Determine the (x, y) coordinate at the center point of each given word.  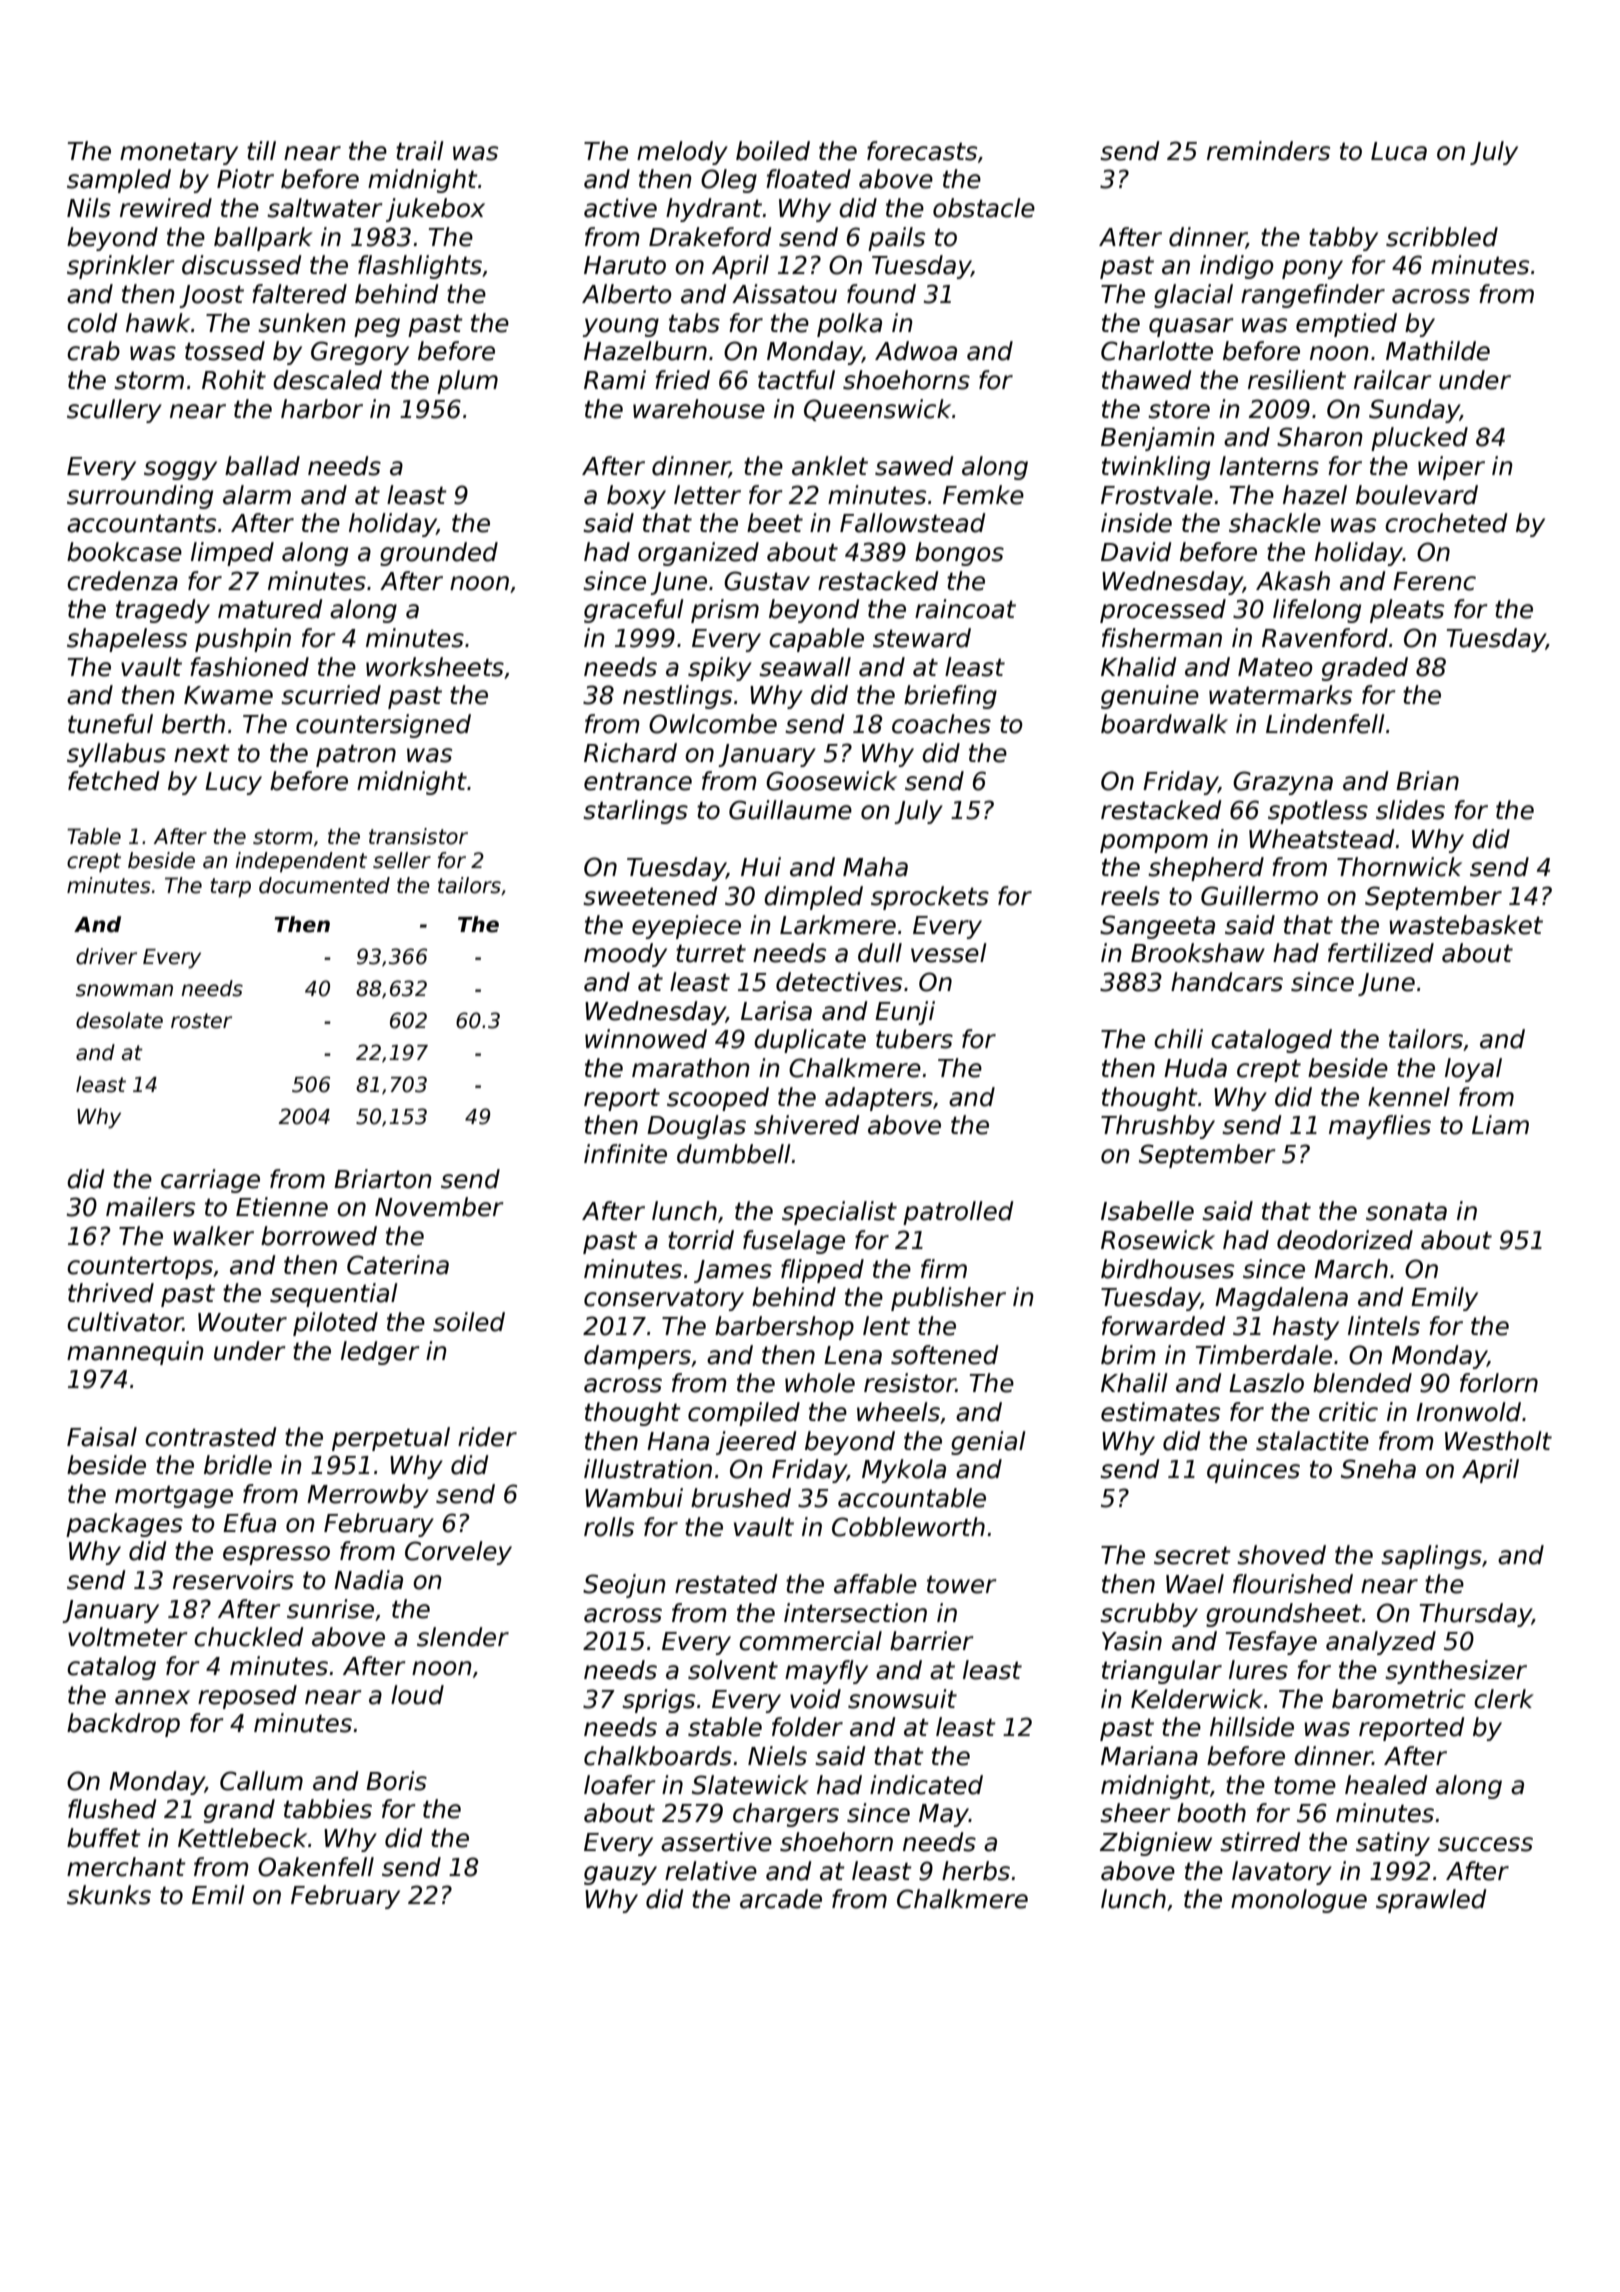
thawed (1147, 380)
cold (92, 323)
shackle (1275, 523)
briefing (950, 697)
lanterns (1269, 466)
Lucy (233, 783)
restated (726, 1584)
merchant (126, 1867)
